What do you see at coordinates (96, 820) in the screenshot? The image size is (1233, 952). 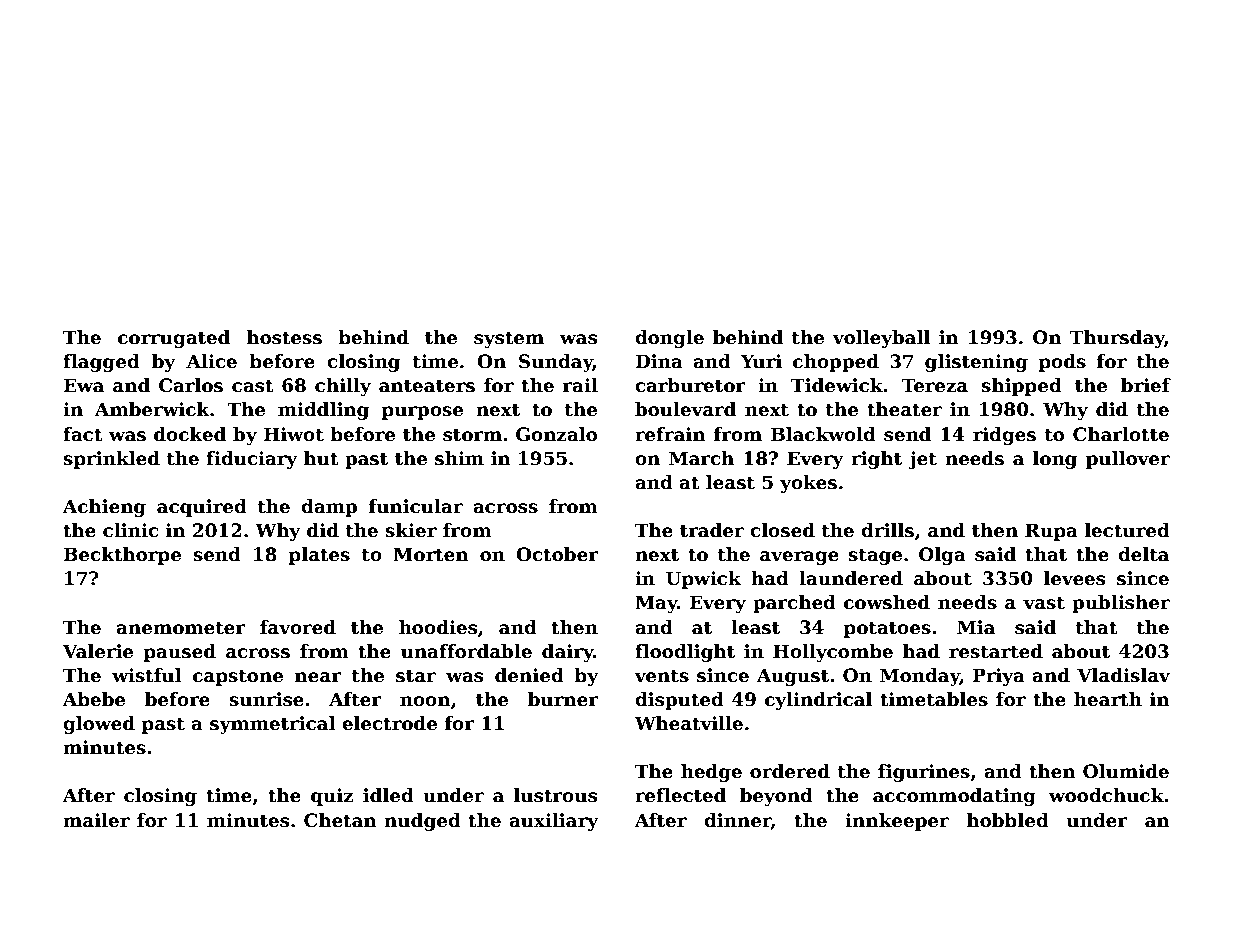 I see `mailer` at bounding box center [96, 820].
